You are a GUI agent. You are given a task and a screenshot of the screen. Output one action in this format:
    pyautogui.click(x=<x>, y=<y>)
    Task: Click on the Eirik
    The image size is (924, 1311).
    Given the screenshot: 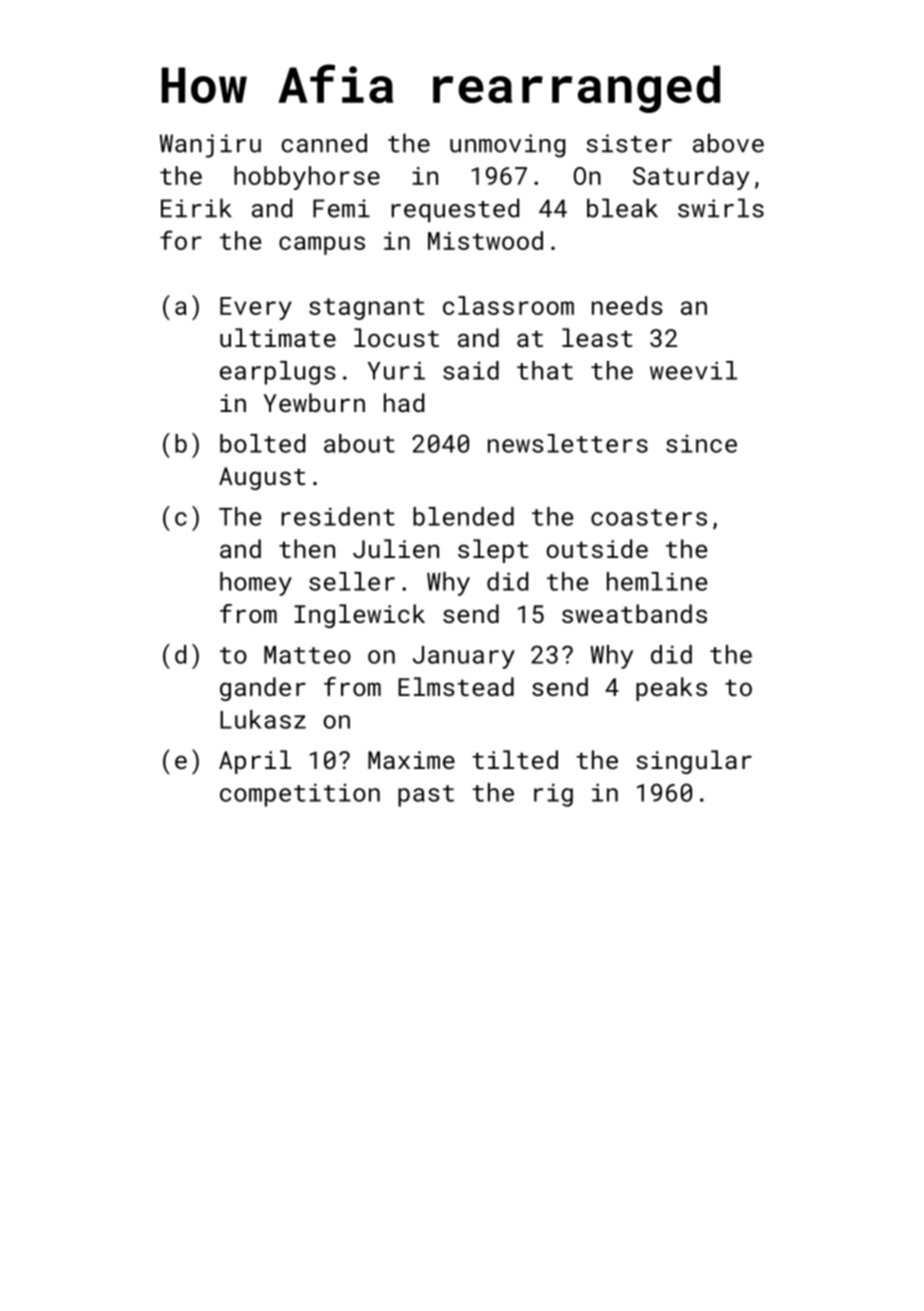 What is the action you would take?
    pyautogui.click(x=196, y=207)
